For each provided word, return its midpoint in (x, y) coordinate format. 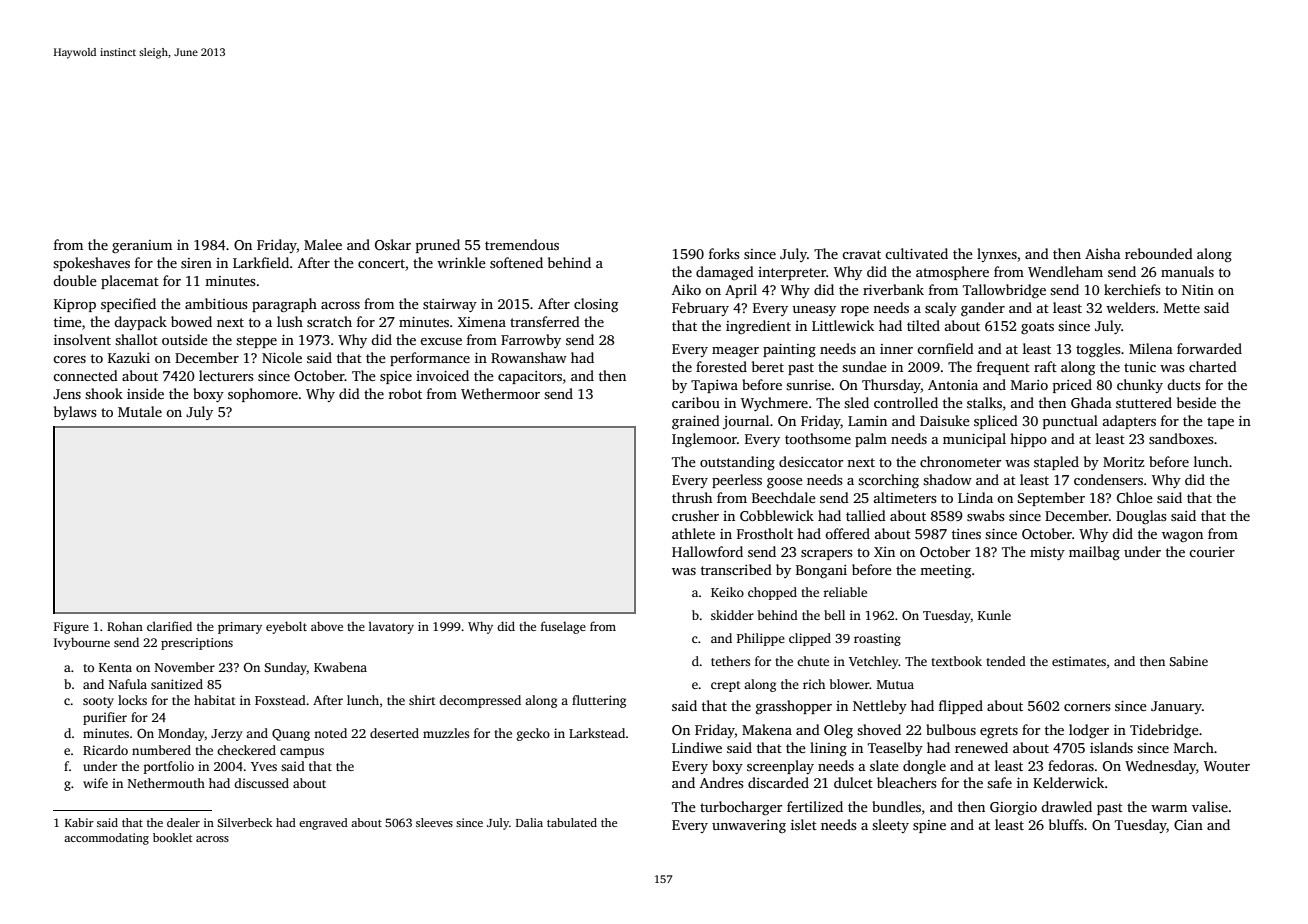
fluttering (599, 701)
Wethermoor (500, 393)
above (327, 626)
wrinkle (461, 262)
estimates (1079, 661)
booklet (172, 837)
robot (405, 393)
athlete (693, 533)
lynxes (997, 255)
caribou (696, 402)
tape (1220, 423)
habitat (215, 700)
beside (1196, 402)
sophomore (263, 395)
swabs (986, 515)
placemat (130, 282)
